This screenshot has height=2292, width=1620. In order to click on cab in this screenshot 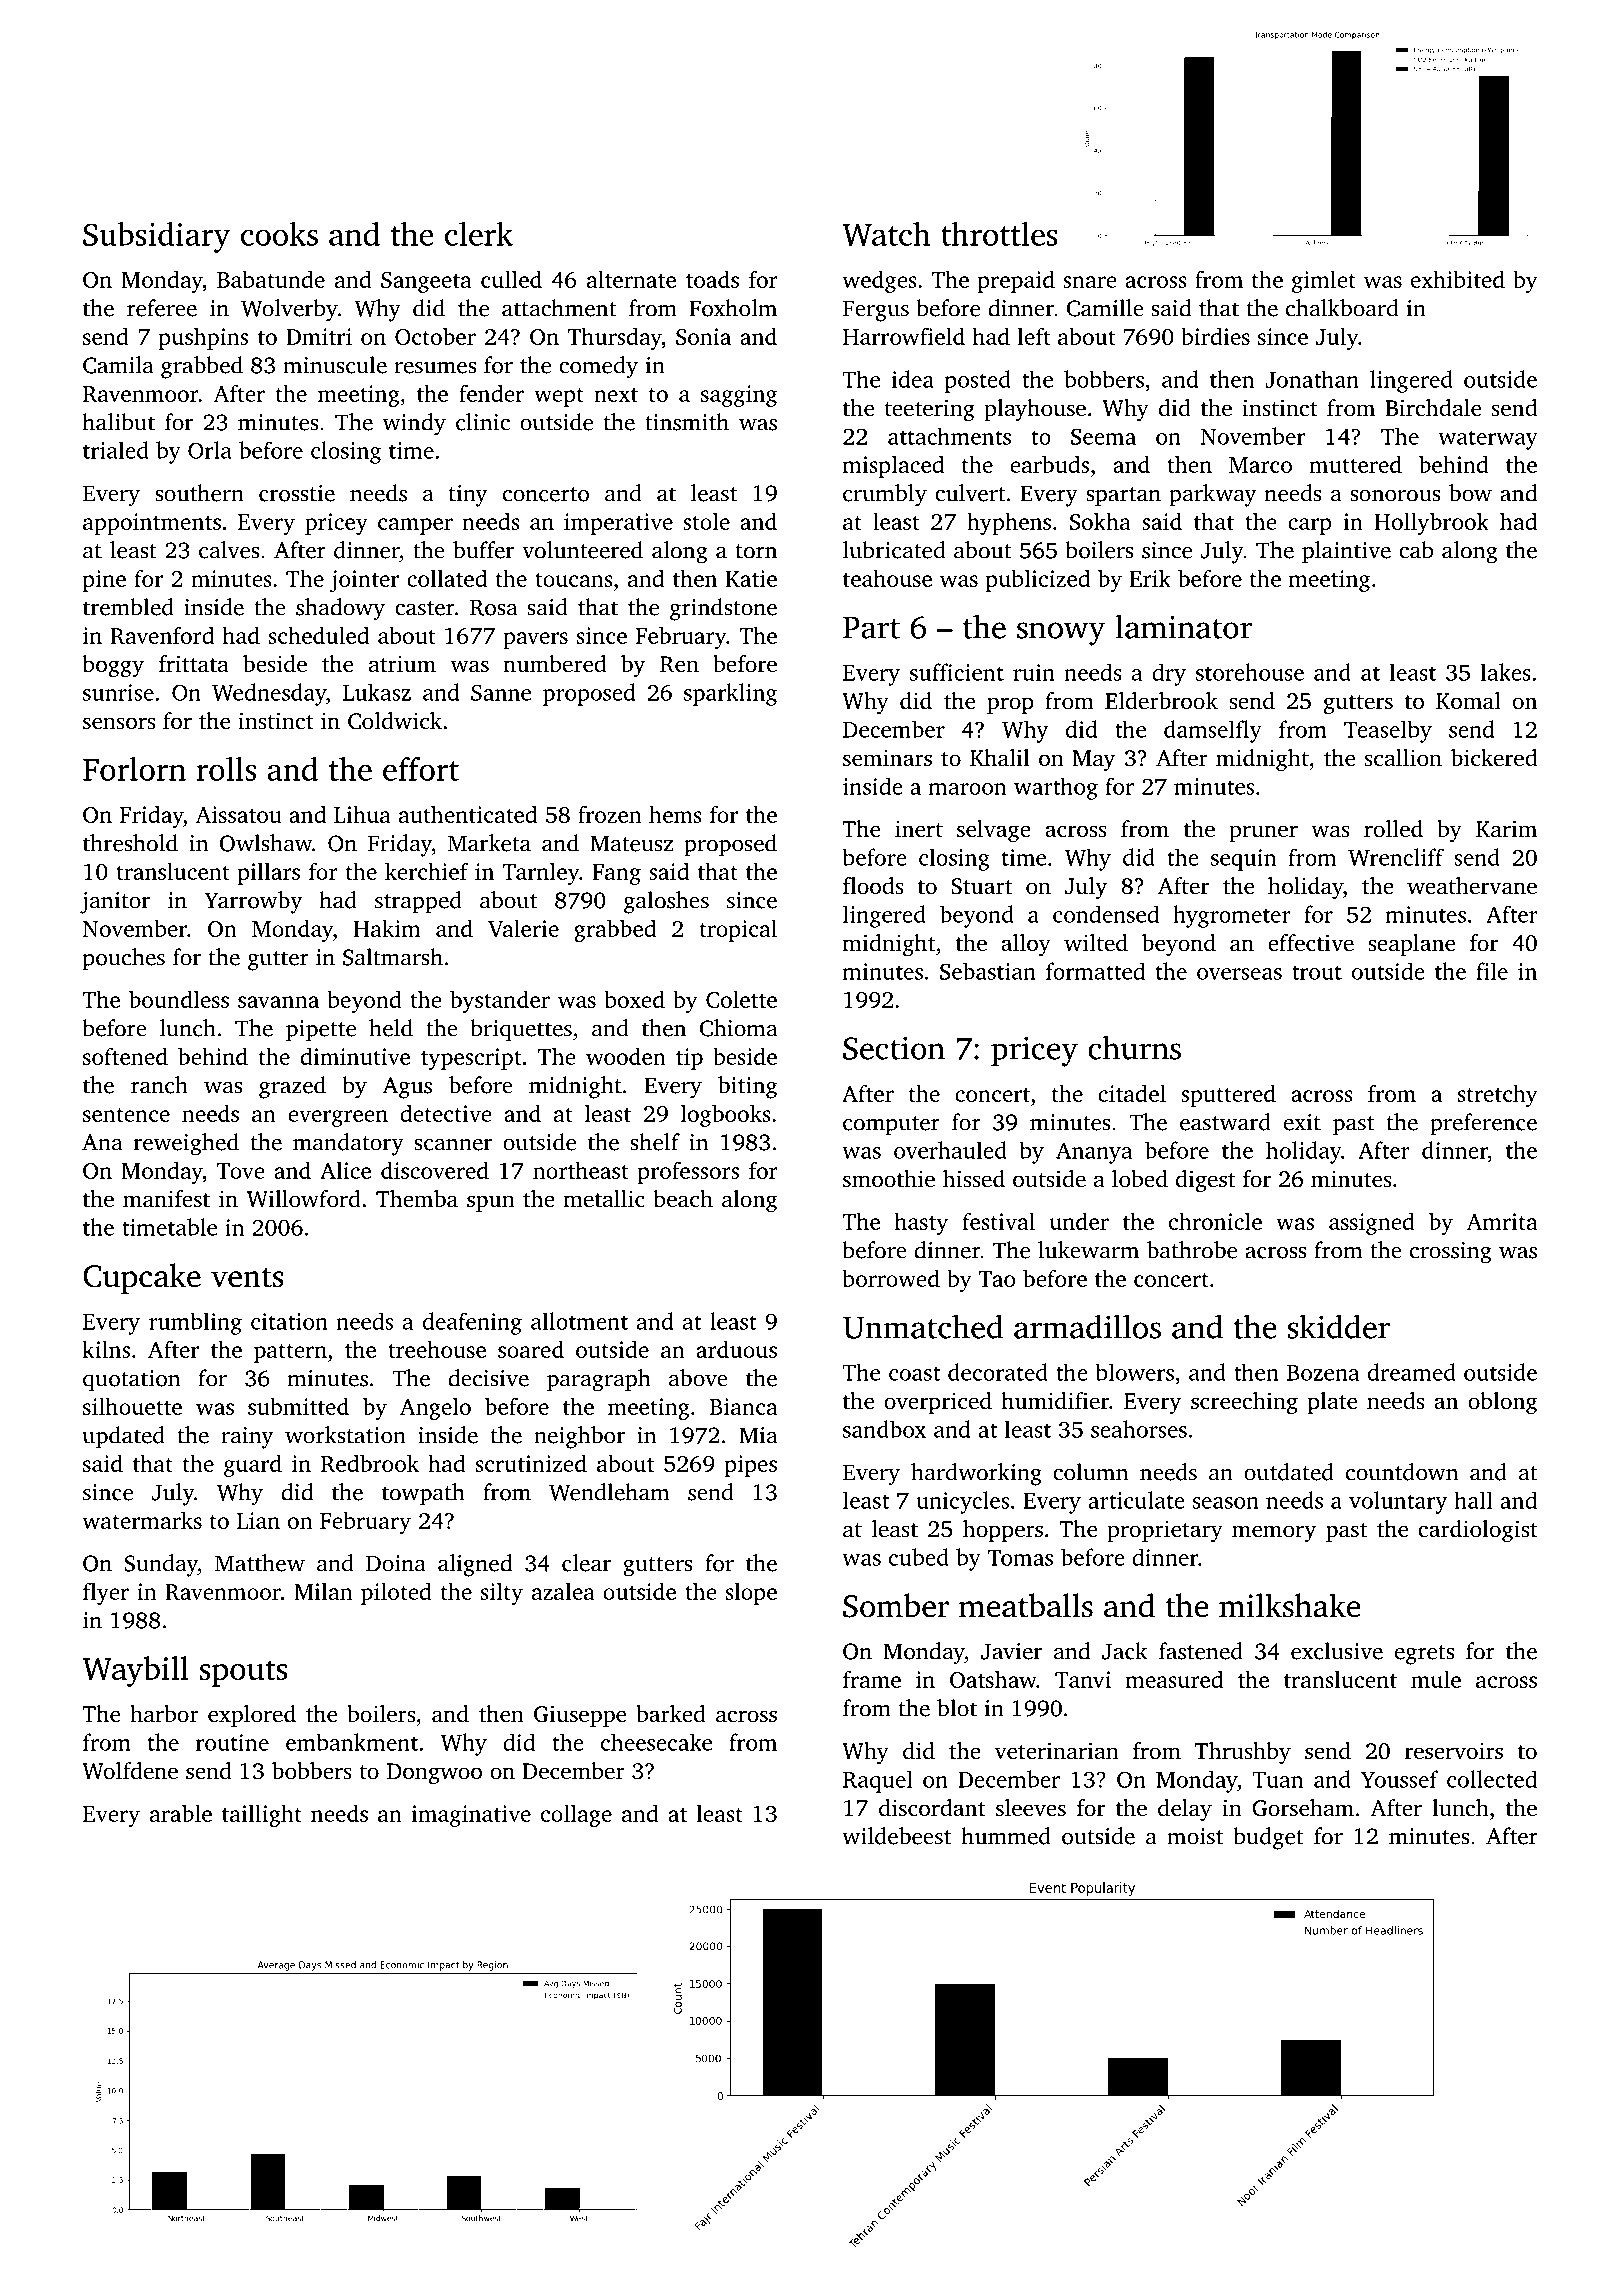, I will do `click(1416, 550)`.
